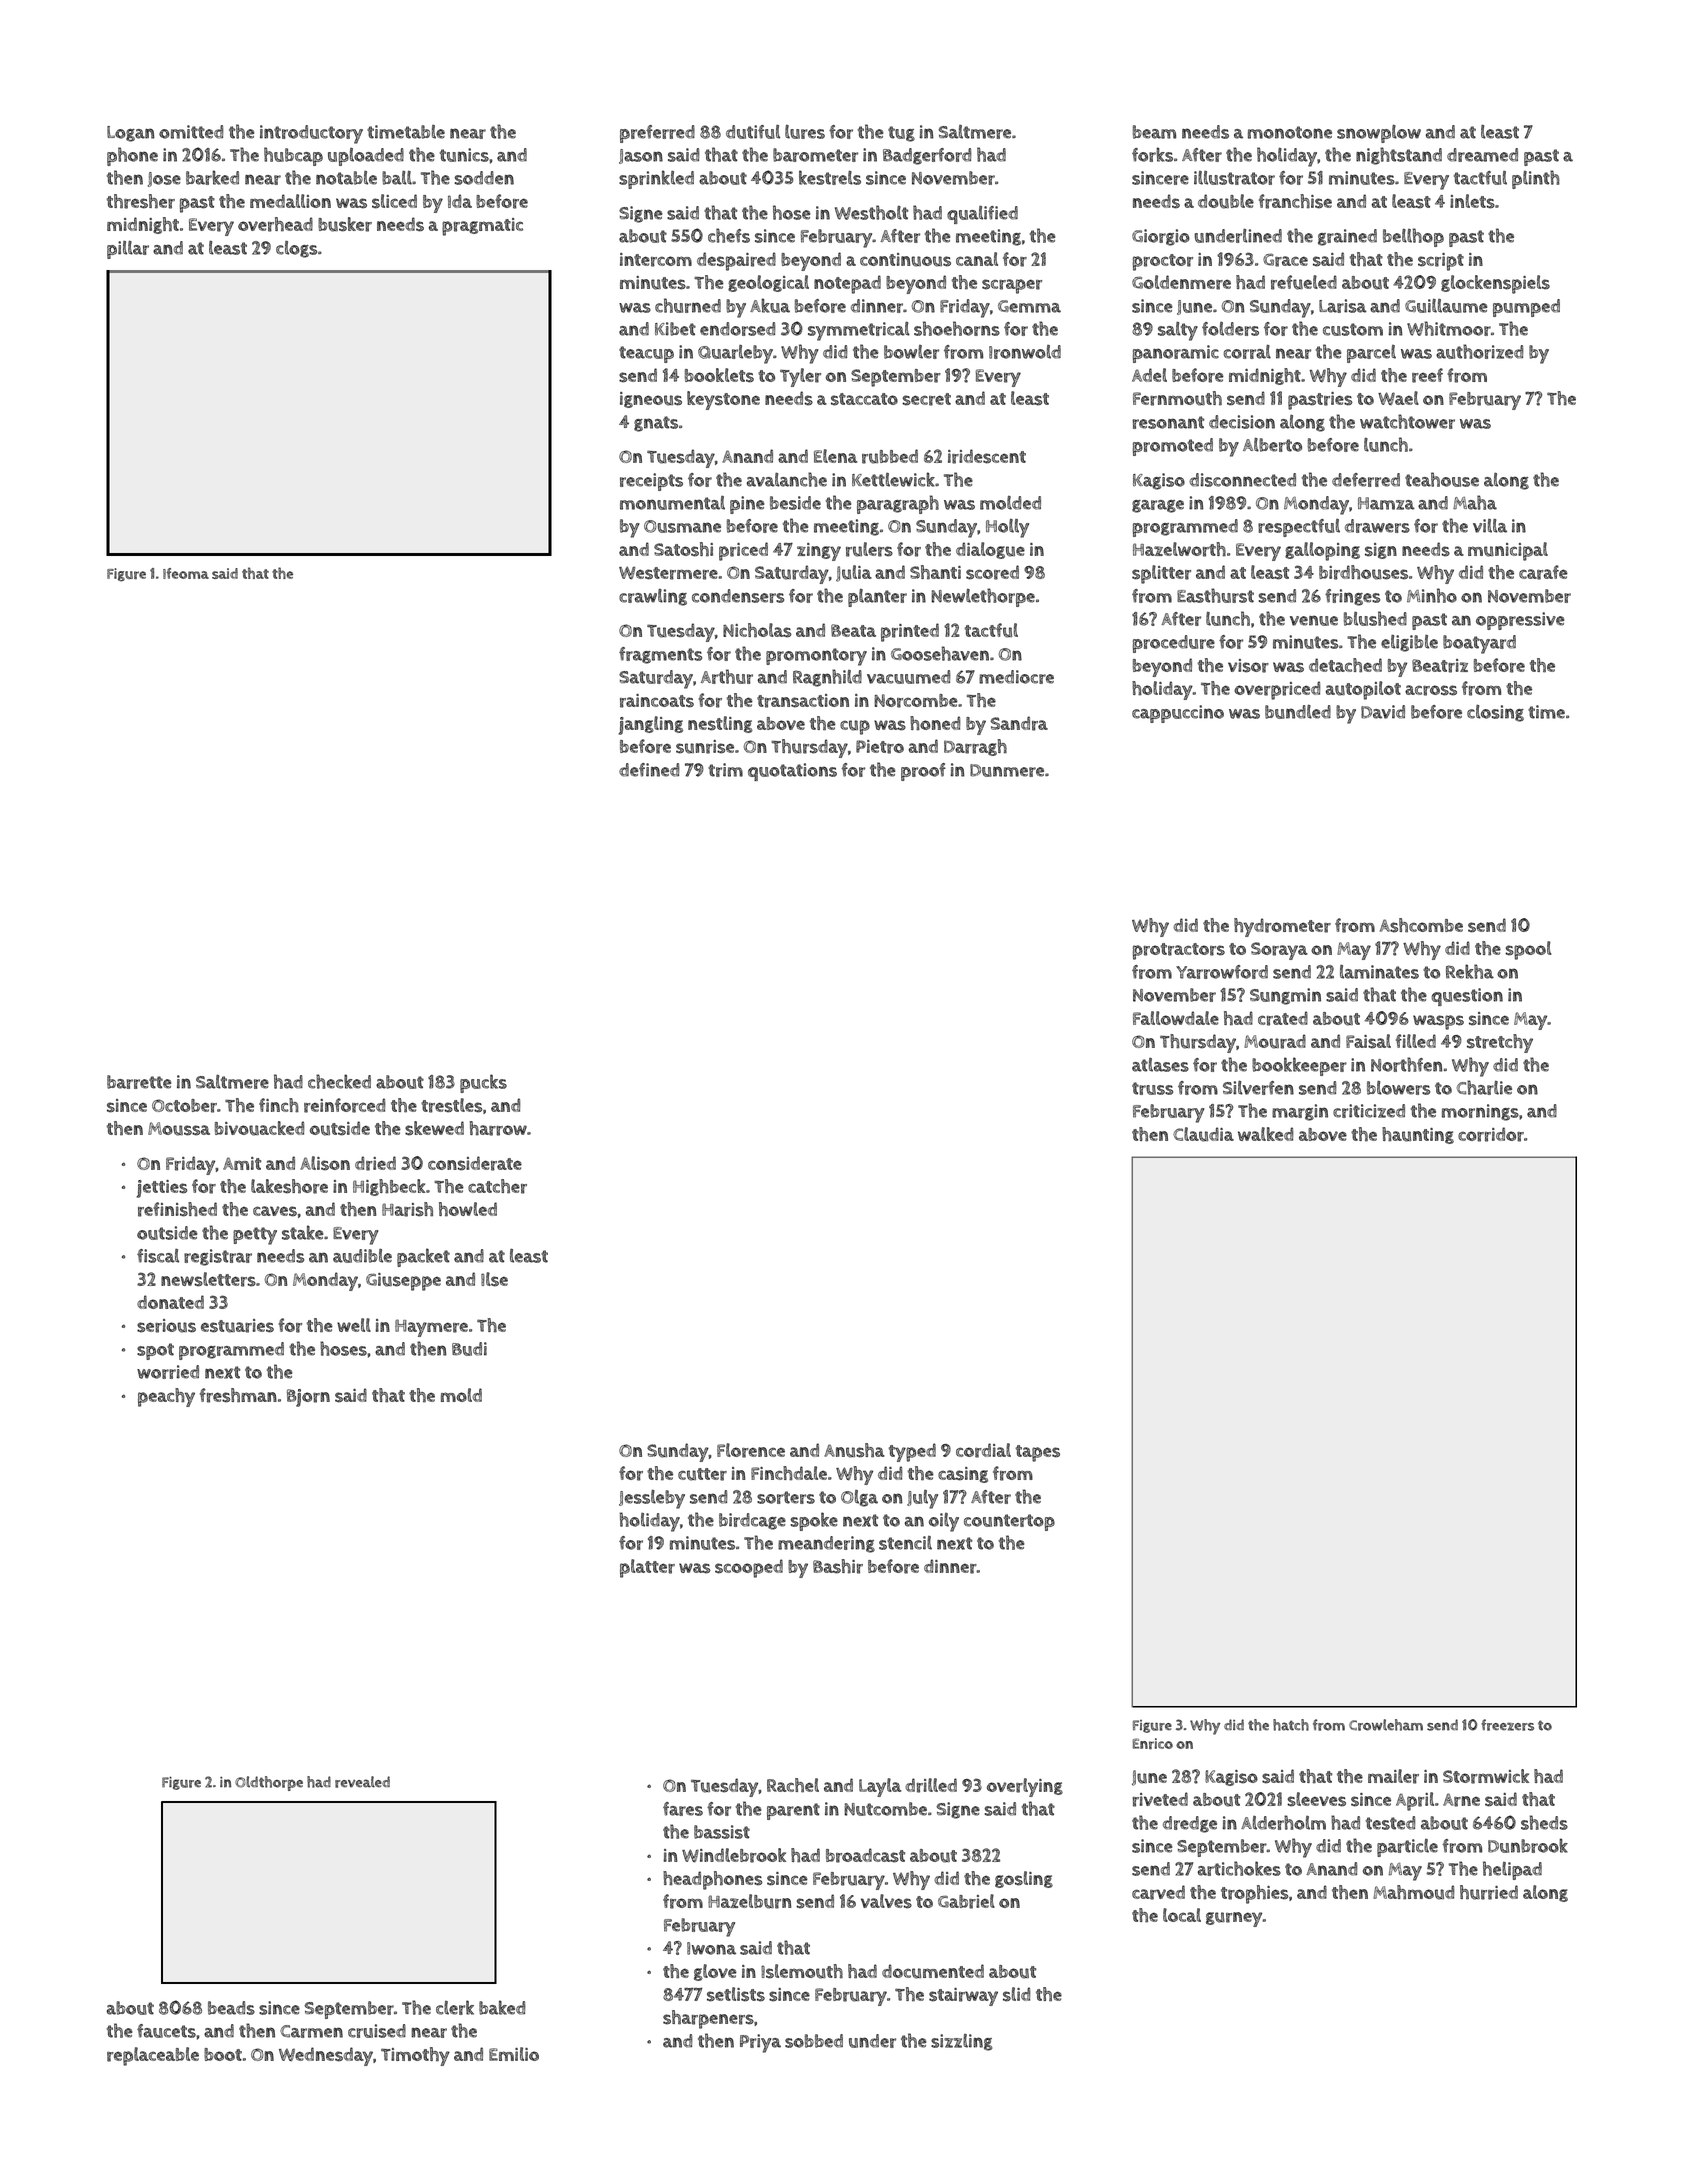  What do you see at coordinates (1528, 950) in the screenshot?
I see `spool` at bounding box center [1528, 950].
